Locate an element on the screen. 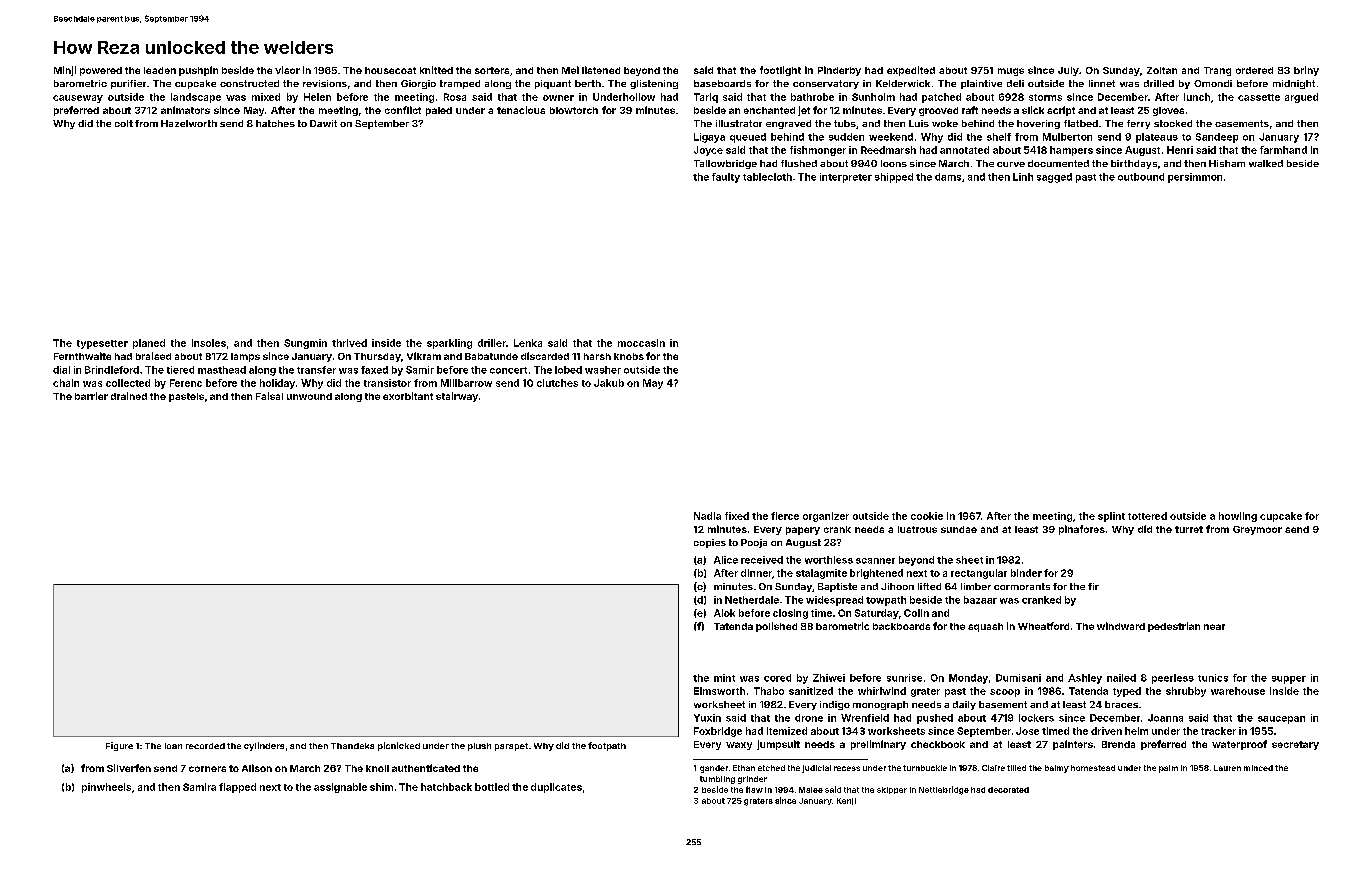 The width and height of the screenshot is (1372, 887). persimmon is located at coordinates (1195, 178).
